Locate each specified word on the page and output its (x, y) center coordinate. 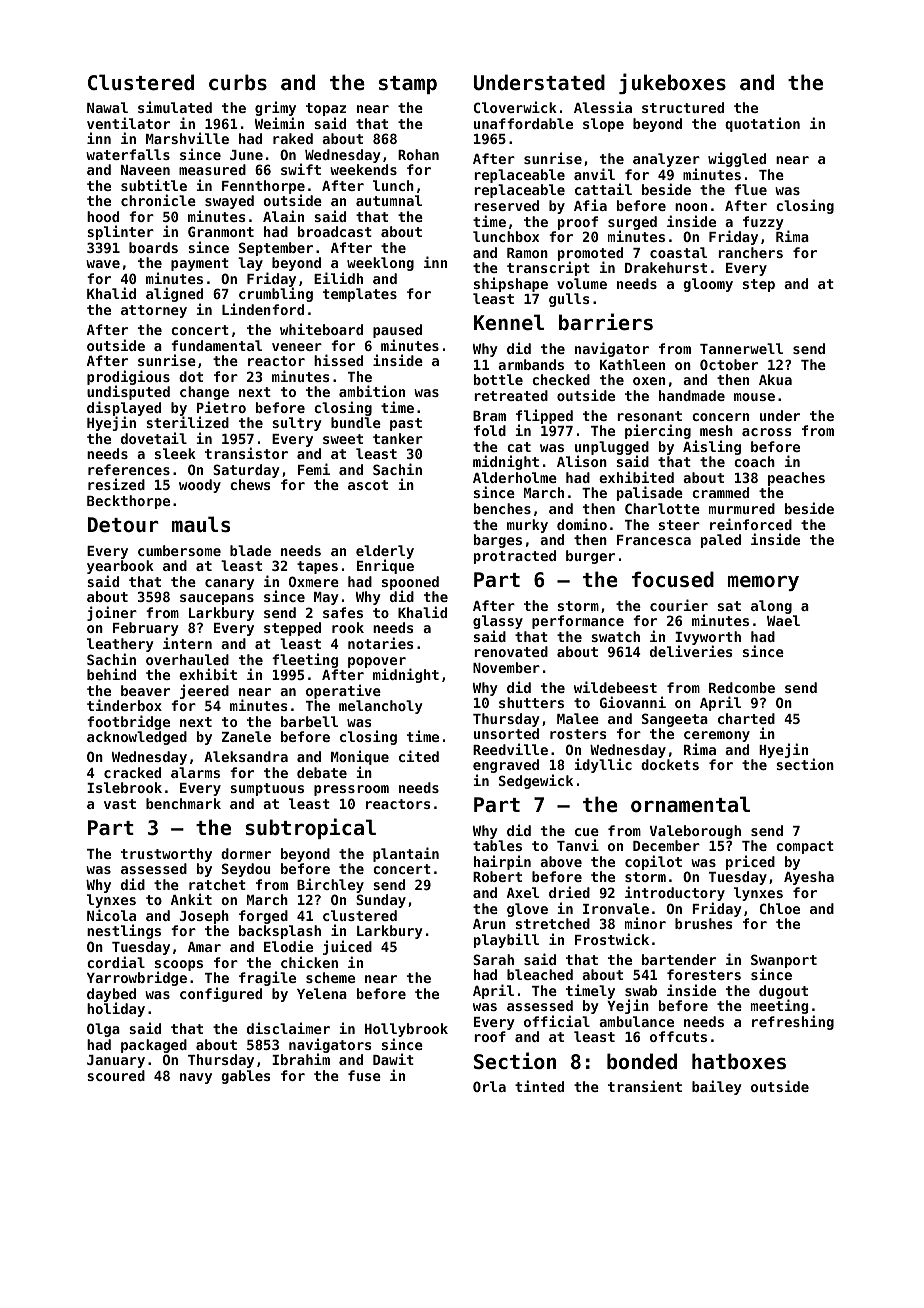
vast (120, 804)
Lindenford (263, 309)
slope (603, 125)
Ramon (527, 253)
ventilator (128, 123)
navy (196, 1078)
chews (250, 484)
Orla (489, 1086)
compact (805, 847)
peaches (796, 479)
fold (490, 430)
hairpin (502, 862)
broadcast (335, 231)
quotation (762, 124)
